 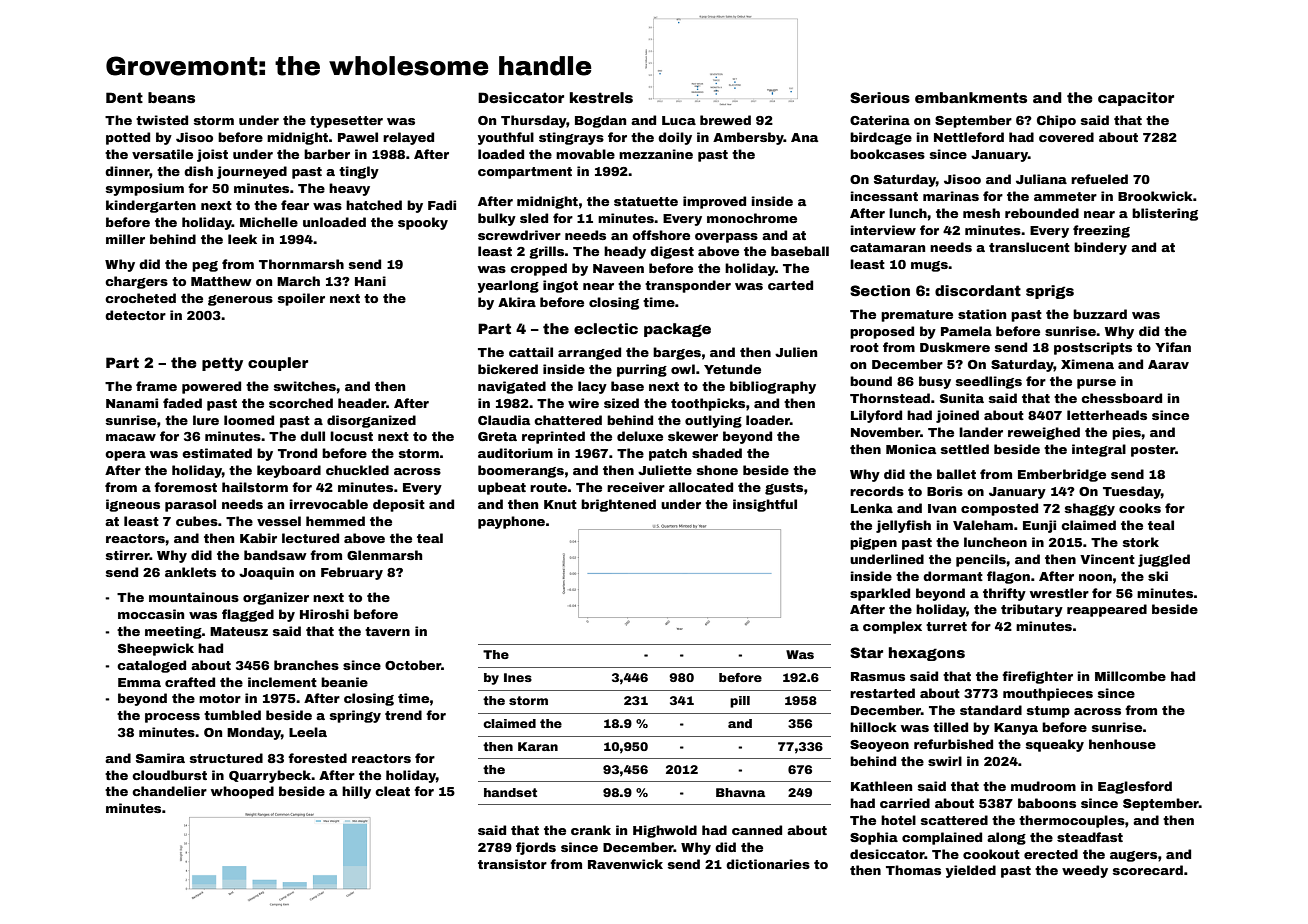 What do you see at coordinates (971, 97) in the screenshot?
I see `embankments` at bounding box center [971, 97].
